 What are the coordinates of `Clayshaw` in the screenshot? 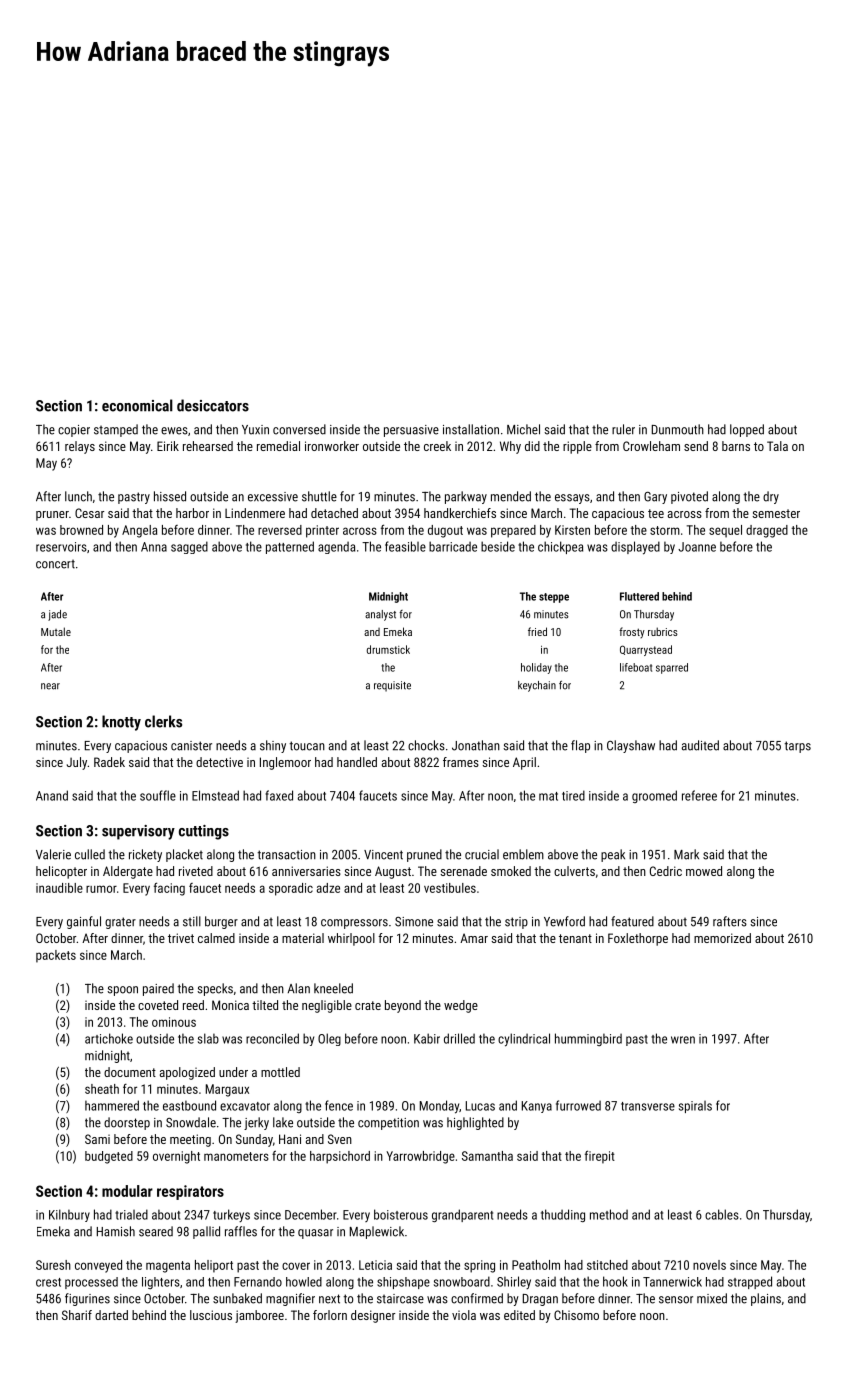 It's located at (631, 746).
